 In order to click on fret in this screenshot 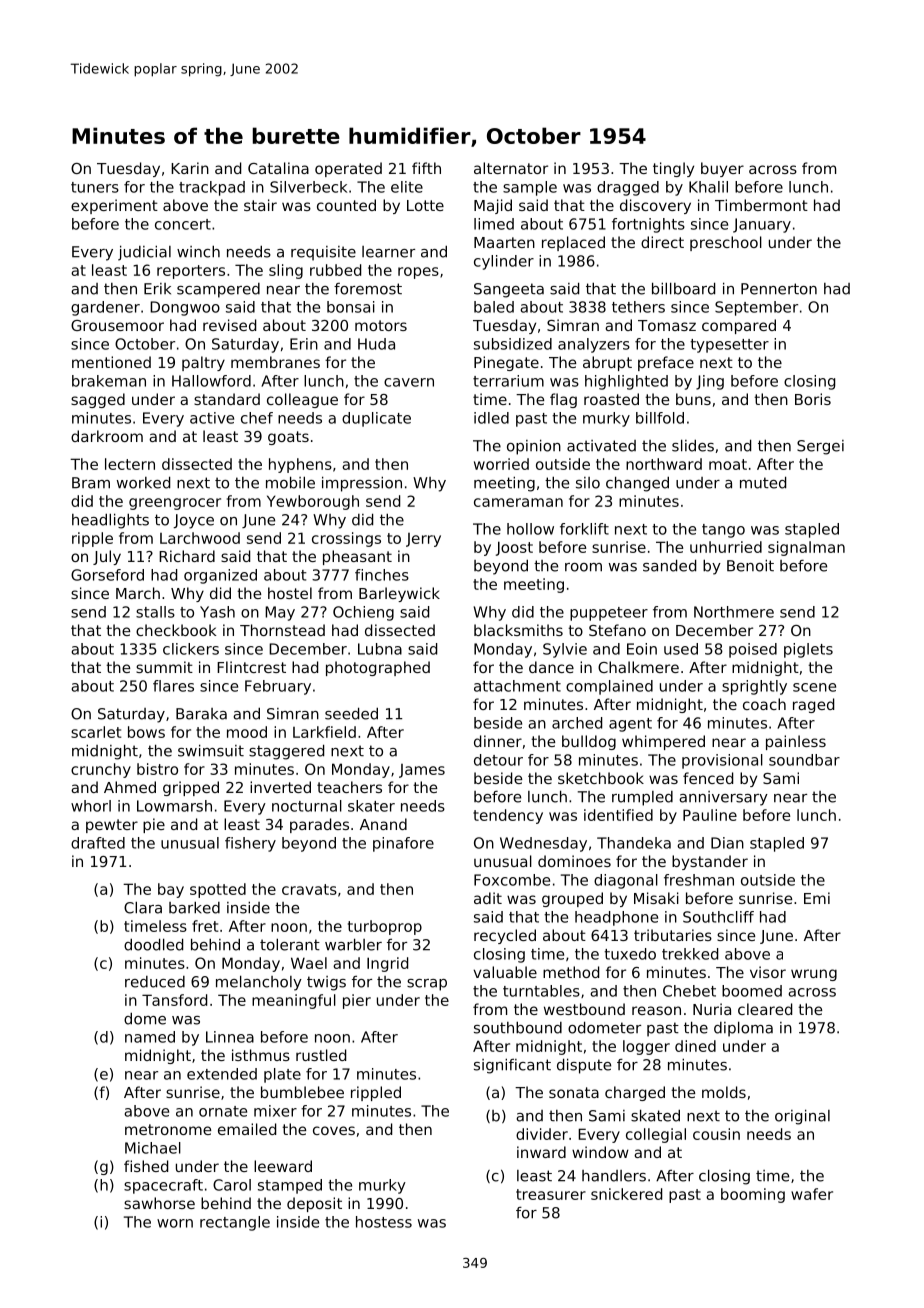, I will do `click(205, 926)`.
